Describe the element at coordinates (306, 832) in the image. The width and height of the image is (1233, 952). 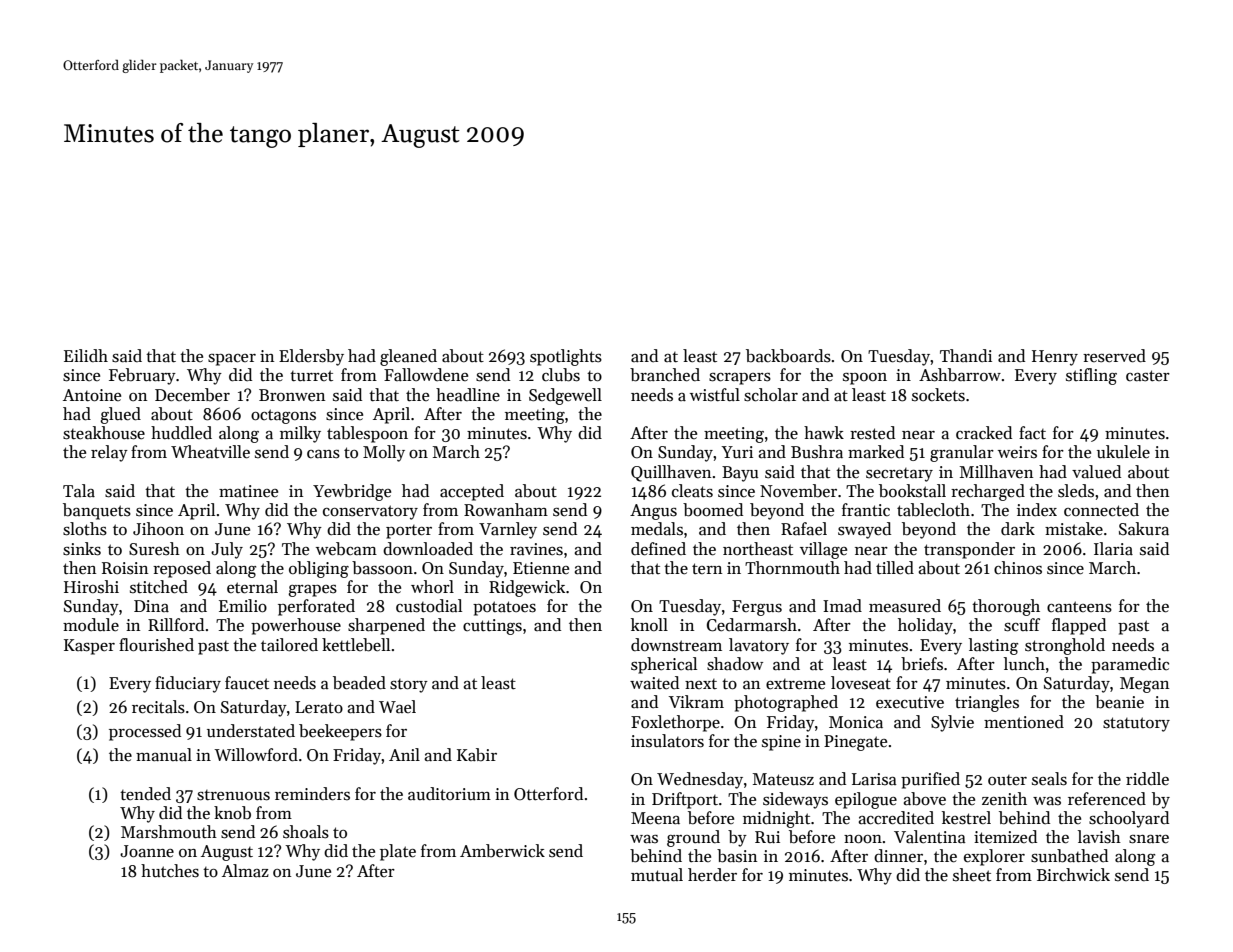
I see `shoals` at that location.
